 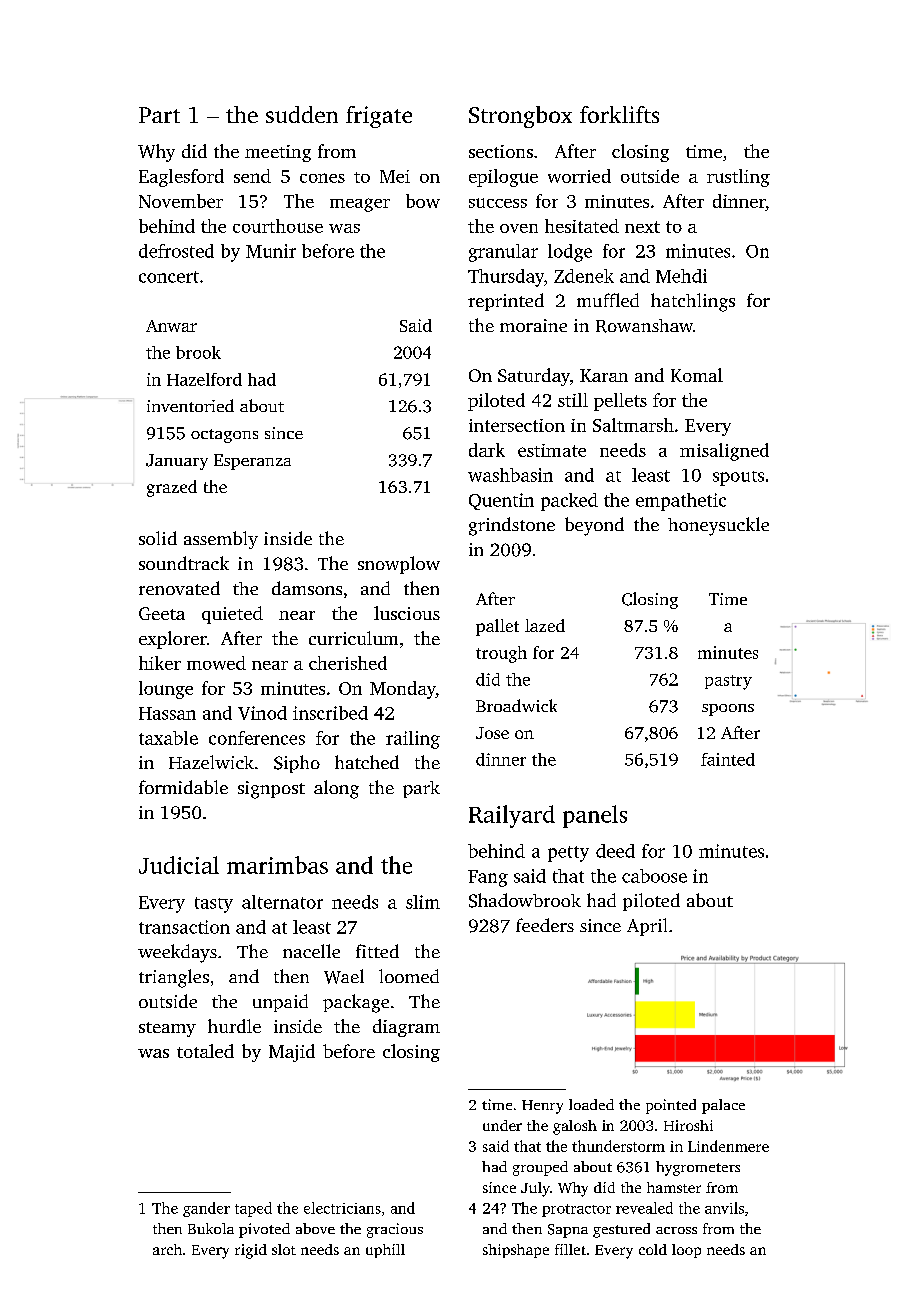 I want to click on Bukola, so click(x=211, y=1228).
